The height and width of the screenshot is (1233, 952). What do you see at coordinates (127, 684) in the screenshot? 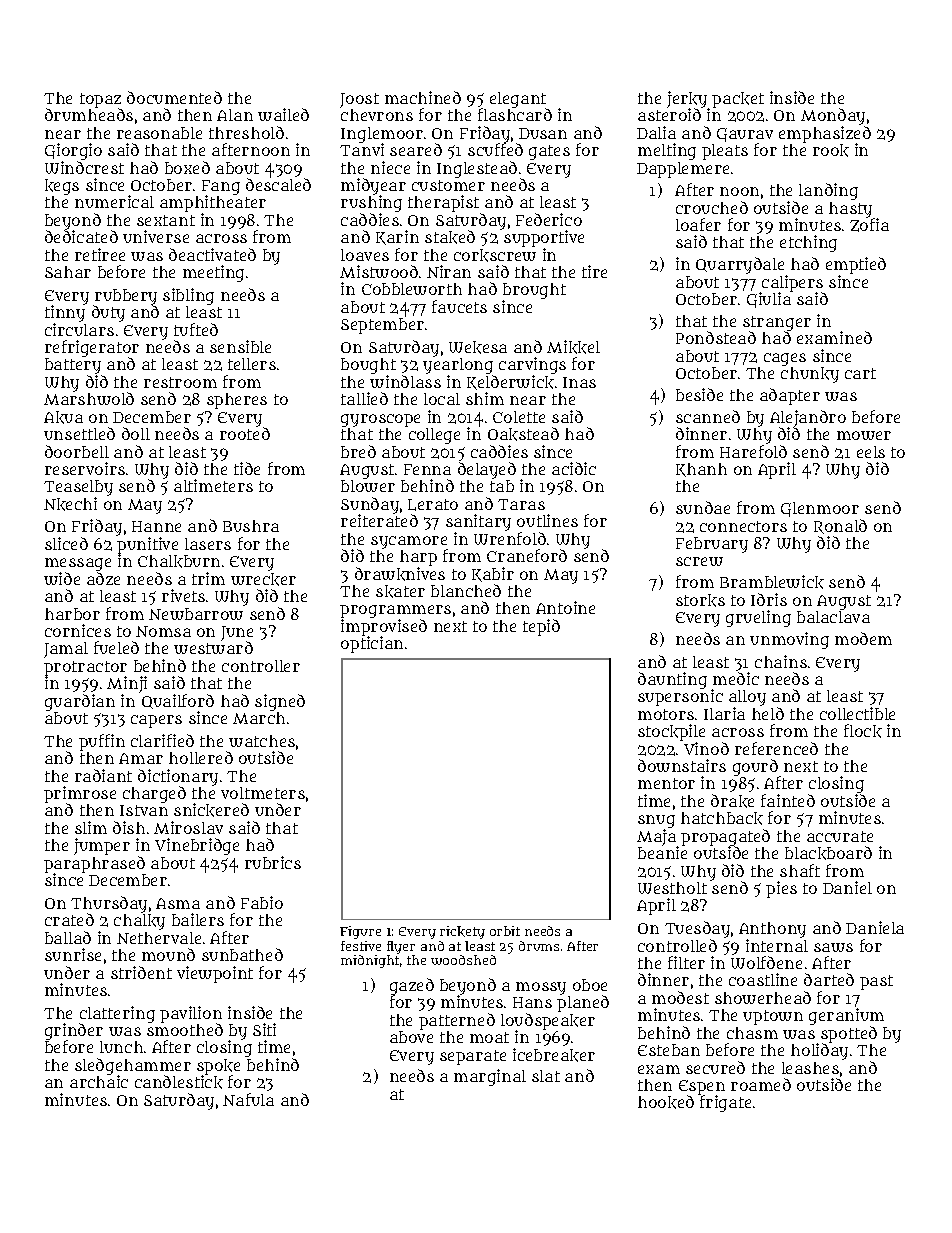
I see `Minji` at bounding box center [127, 684].
